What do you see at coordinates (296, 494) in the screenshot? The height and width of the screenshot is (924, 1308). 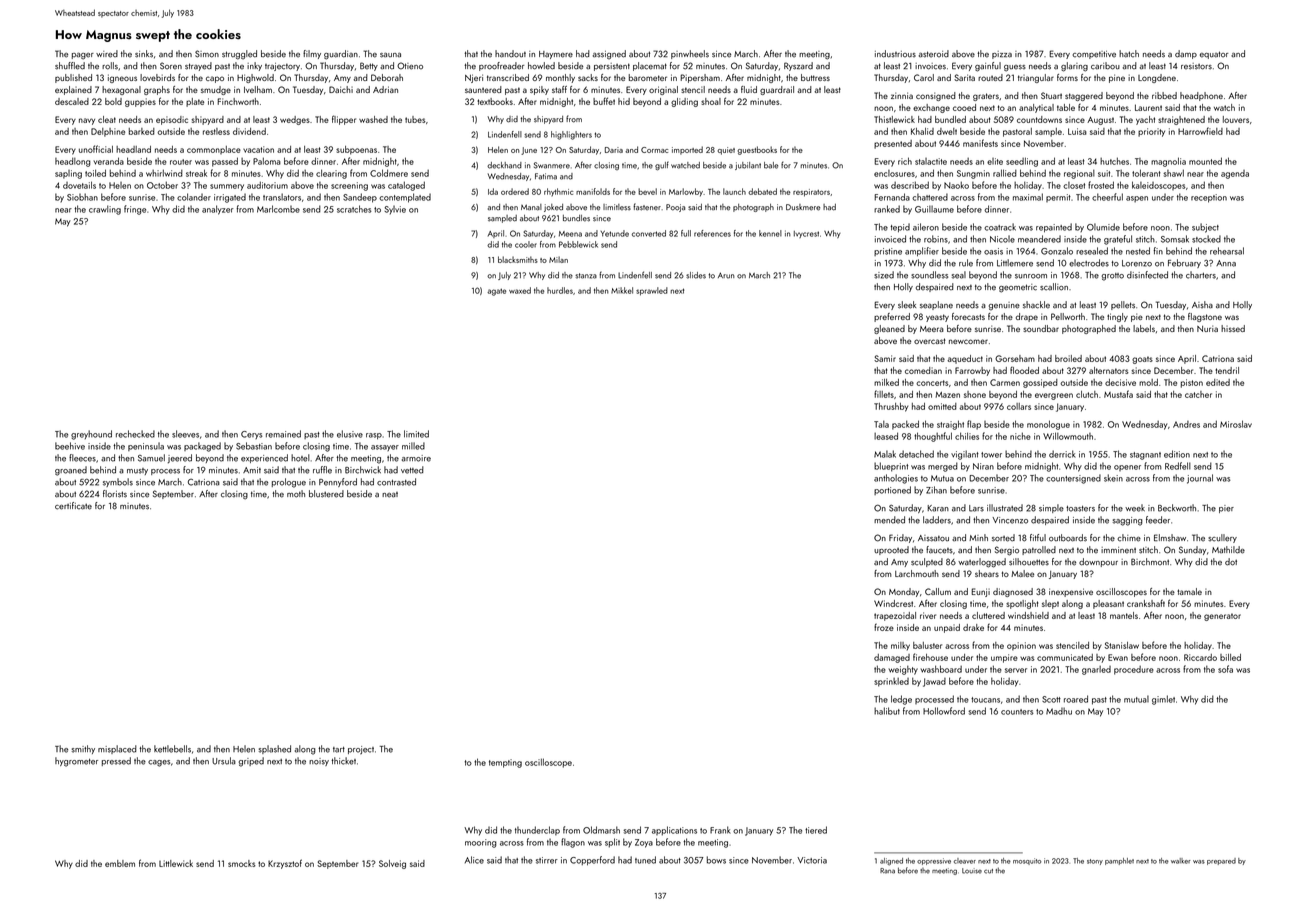 I see `moth` at bounding box center [296, 494].
